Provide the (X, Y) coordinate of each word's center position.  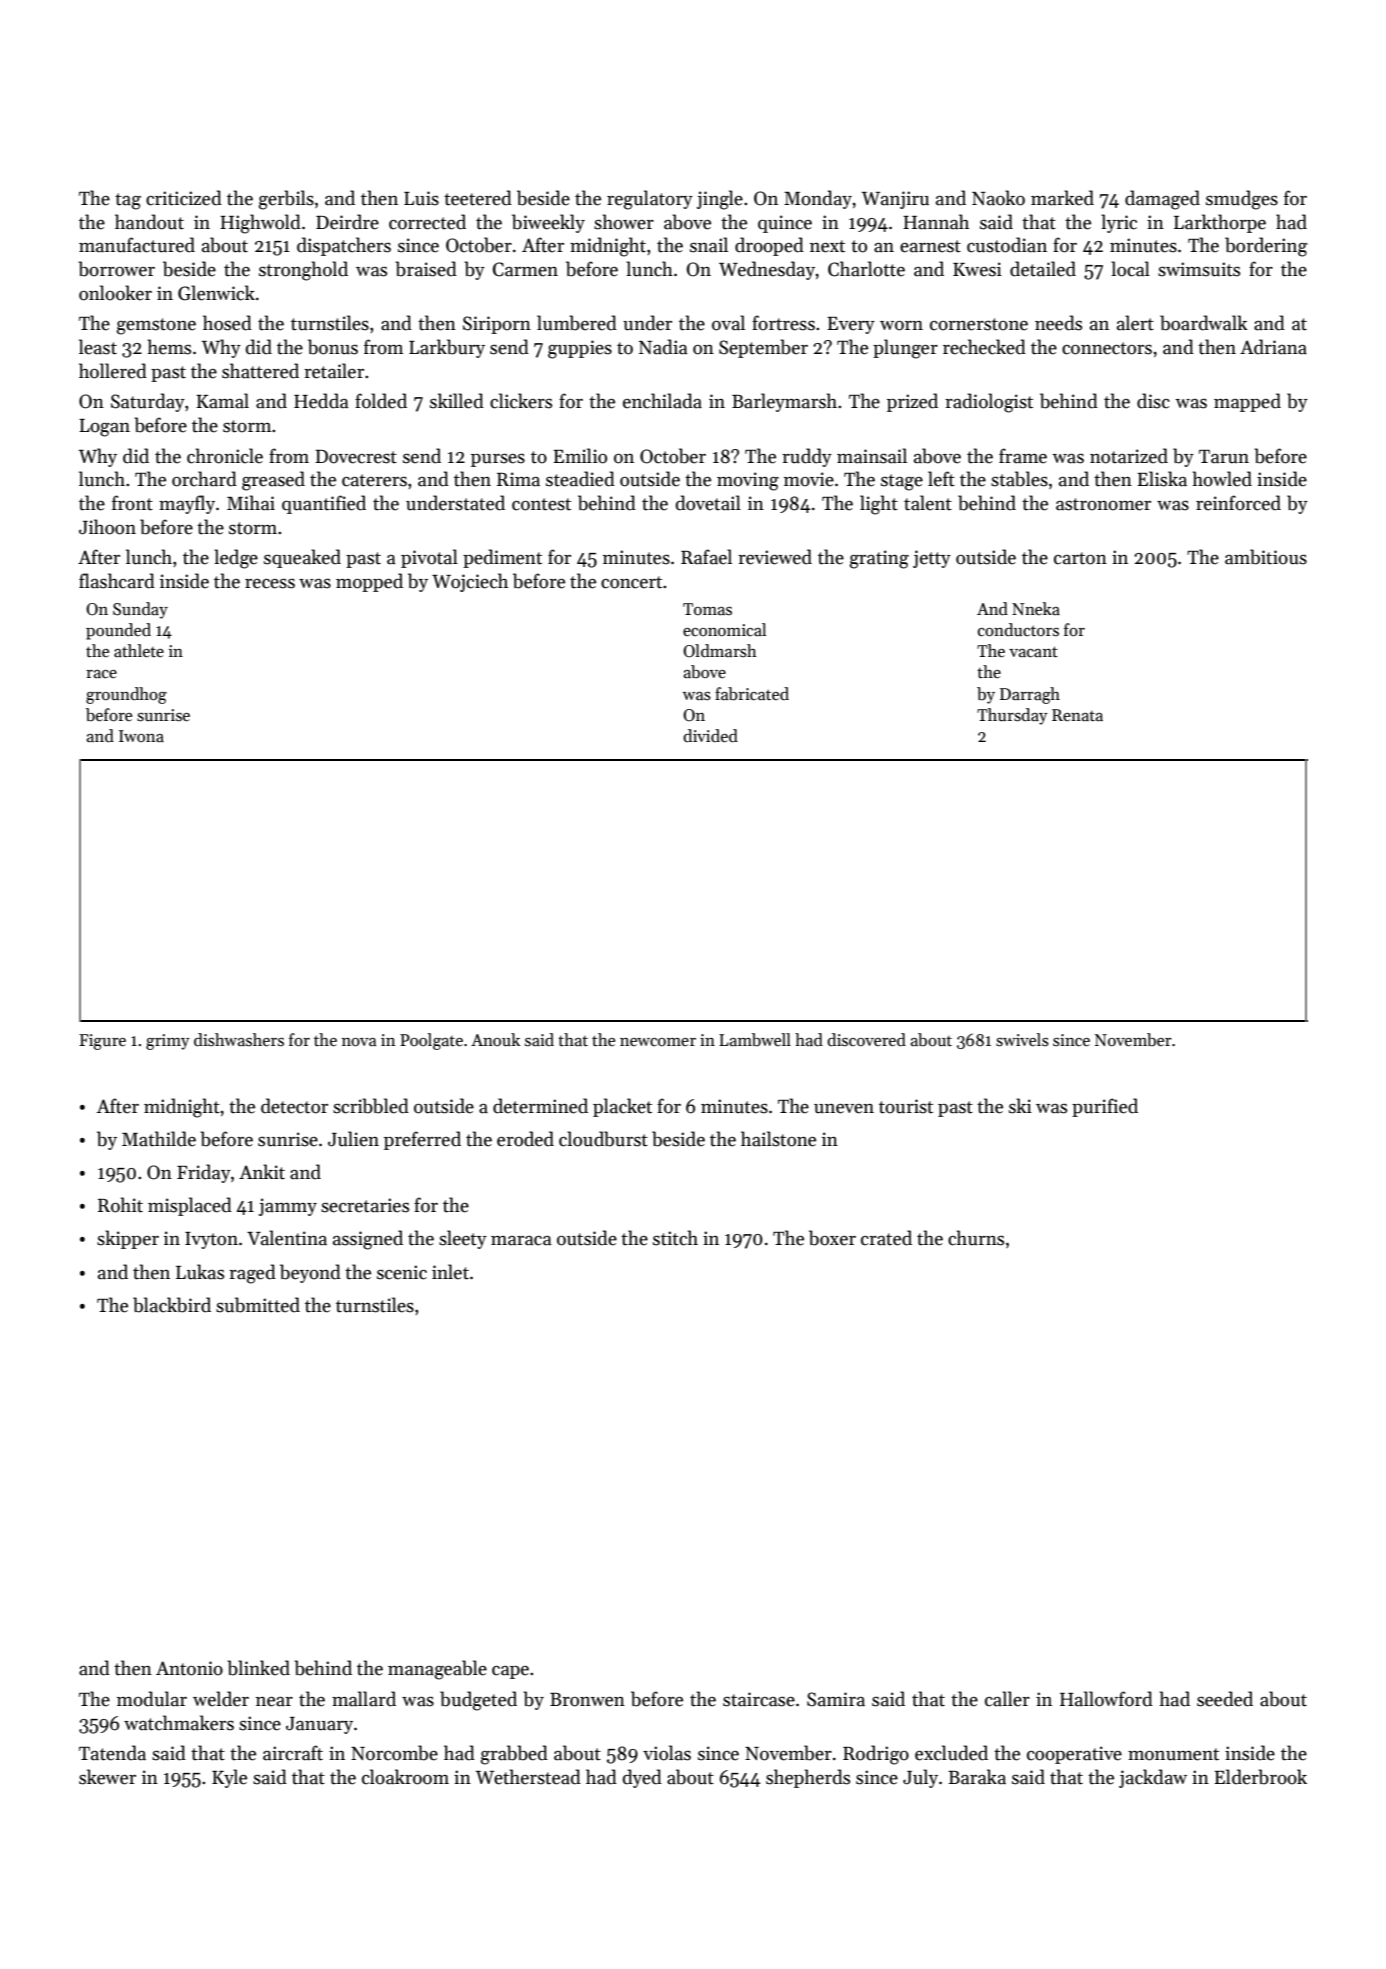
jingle (720, 200)
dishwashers (239, 1040)
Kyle (229, 1778)
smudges (1242, 200)
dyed (642, 1778)
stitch (675, 1238)
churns (976, 1238)
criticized (184, 198)
